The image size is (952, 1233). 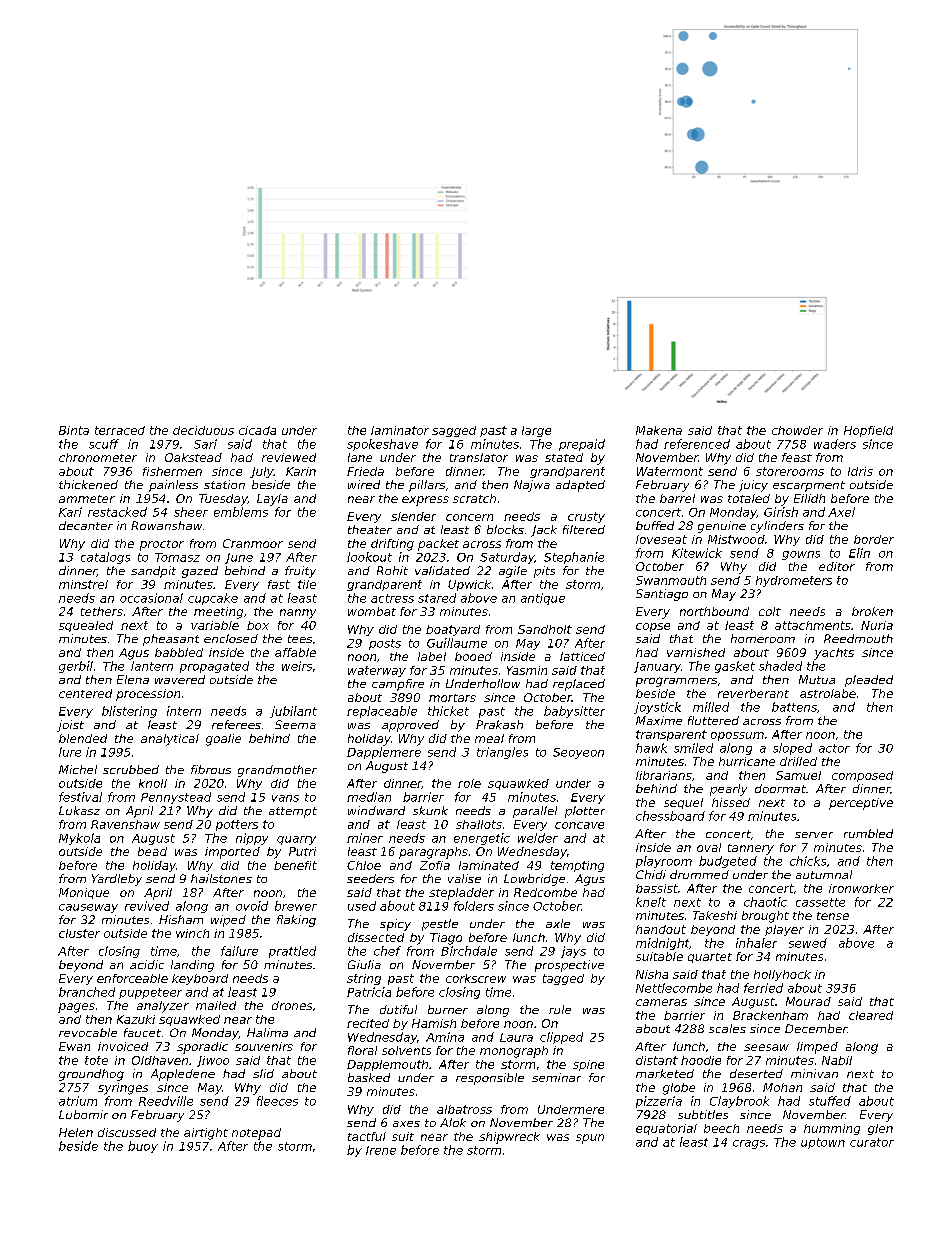 I want to click on notepad, so click(x=256, y=1134).
